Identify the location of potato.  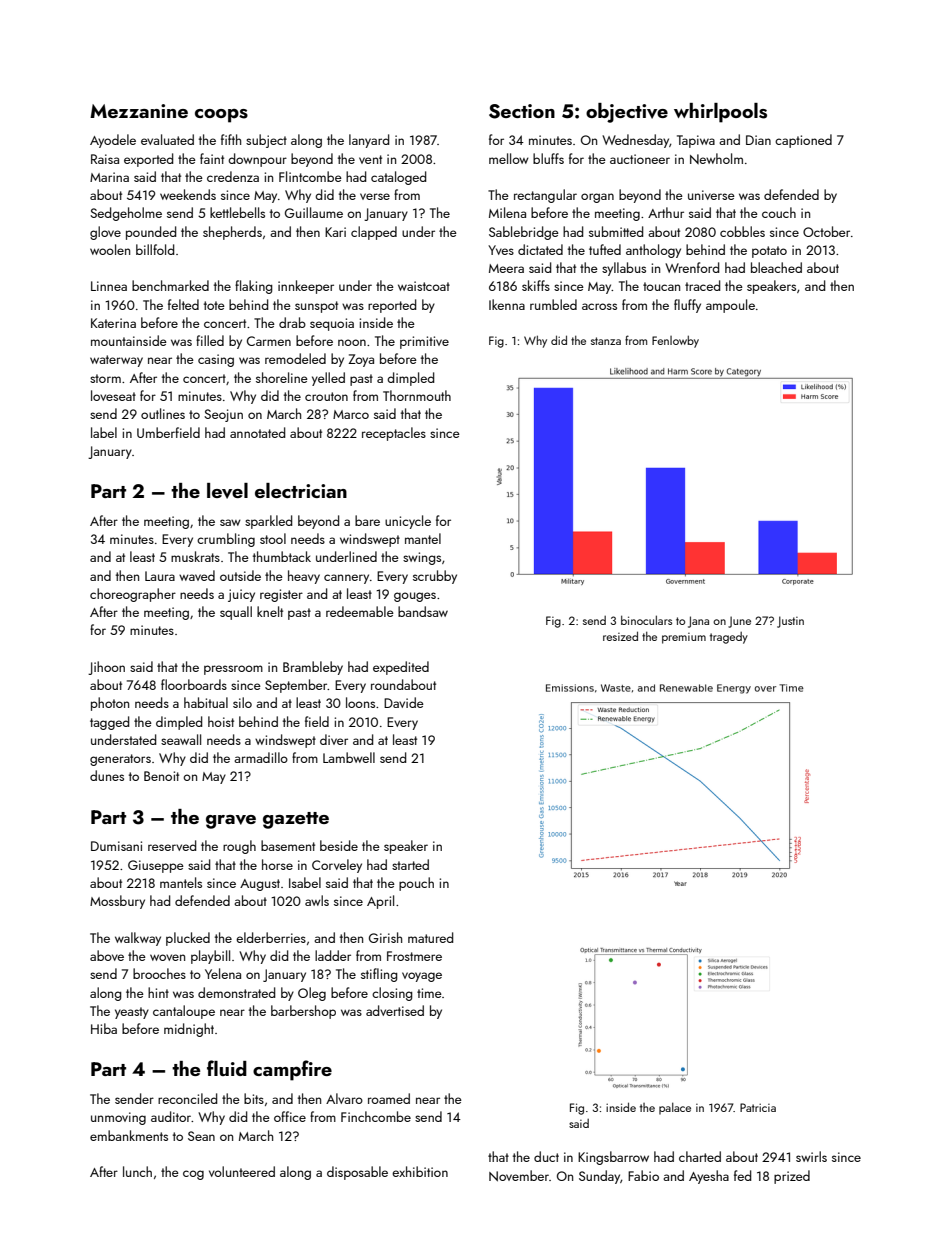
(769, 252).
